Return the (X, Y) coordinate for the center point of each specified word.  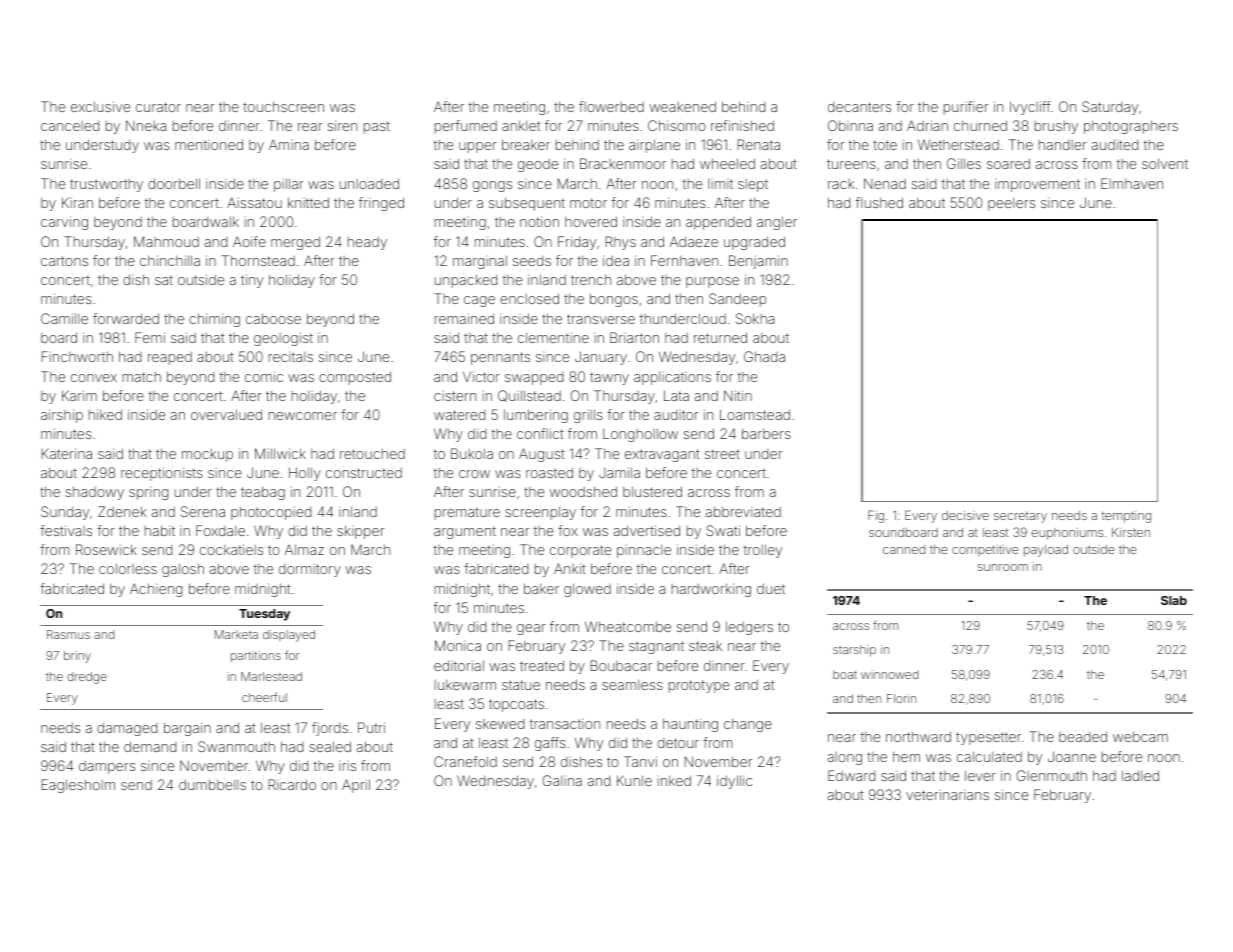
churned (980, 125)
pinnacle (644, 551)
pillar (288, 185)
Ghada (764, 356)
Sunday (65, 513)
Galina (562, 780)
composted (355, 378)
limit (720, 183)
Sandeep (737, 300)
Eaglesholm (78, 786)
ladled (1140, 775)
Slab (1174, 600)
